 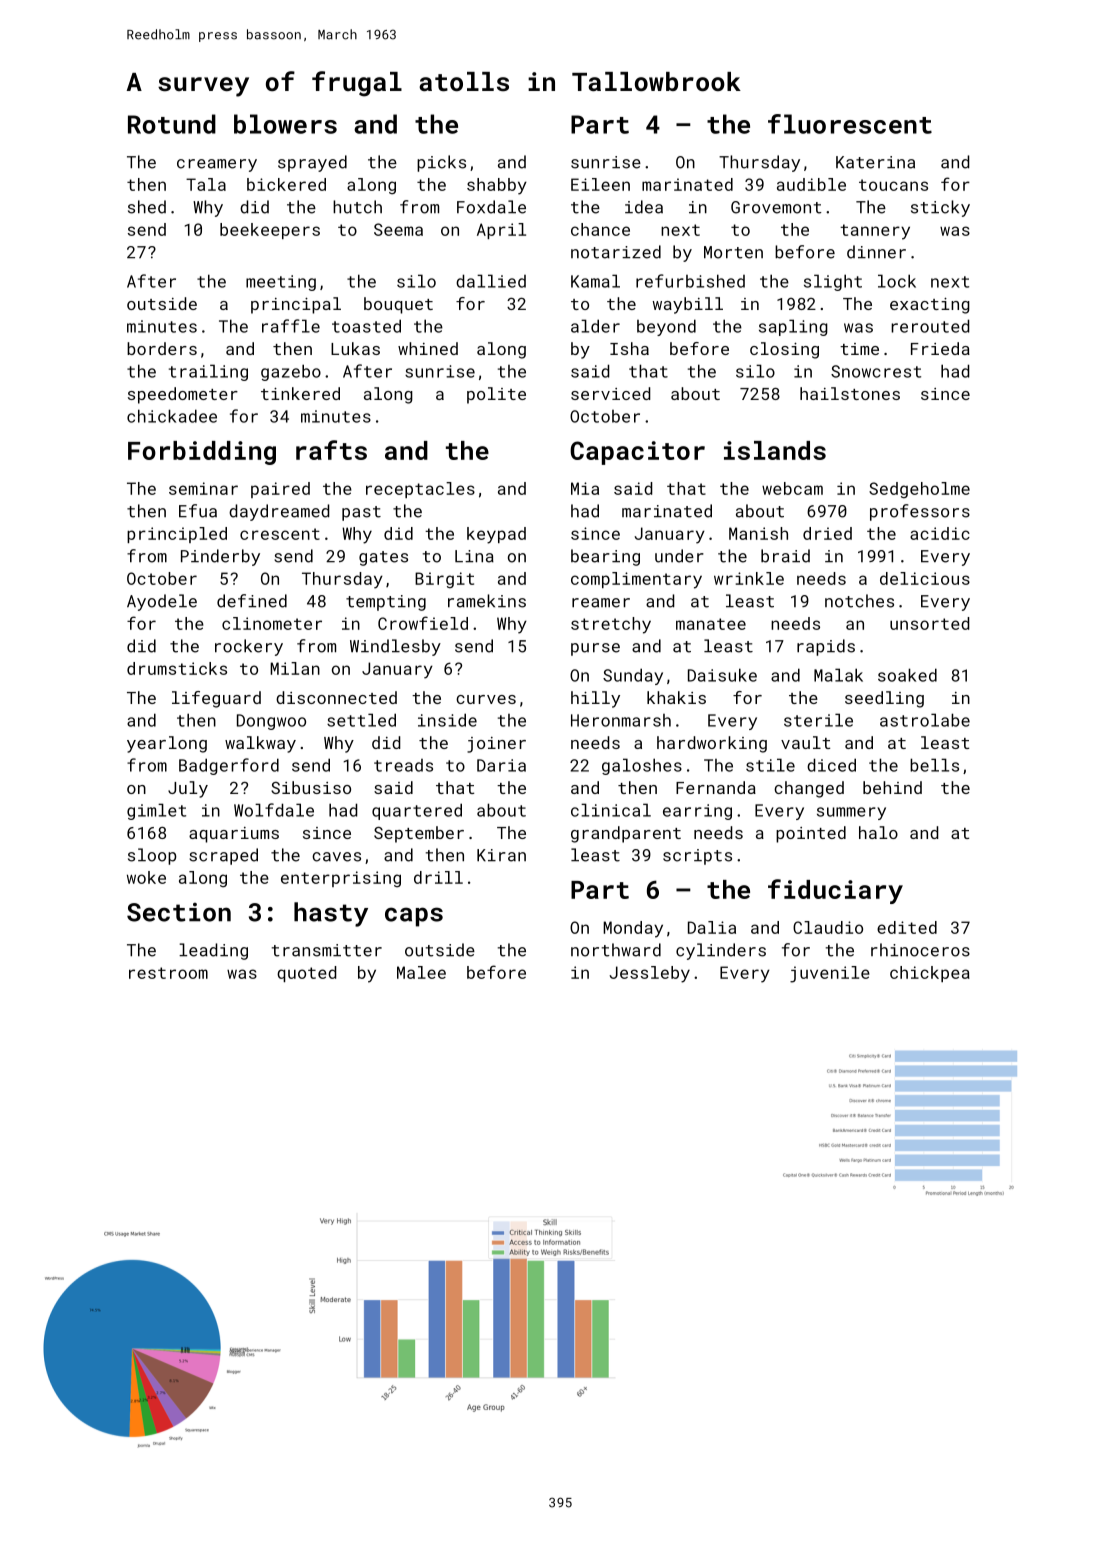 I want to click on gimlet, so click(x=156, y=811).
